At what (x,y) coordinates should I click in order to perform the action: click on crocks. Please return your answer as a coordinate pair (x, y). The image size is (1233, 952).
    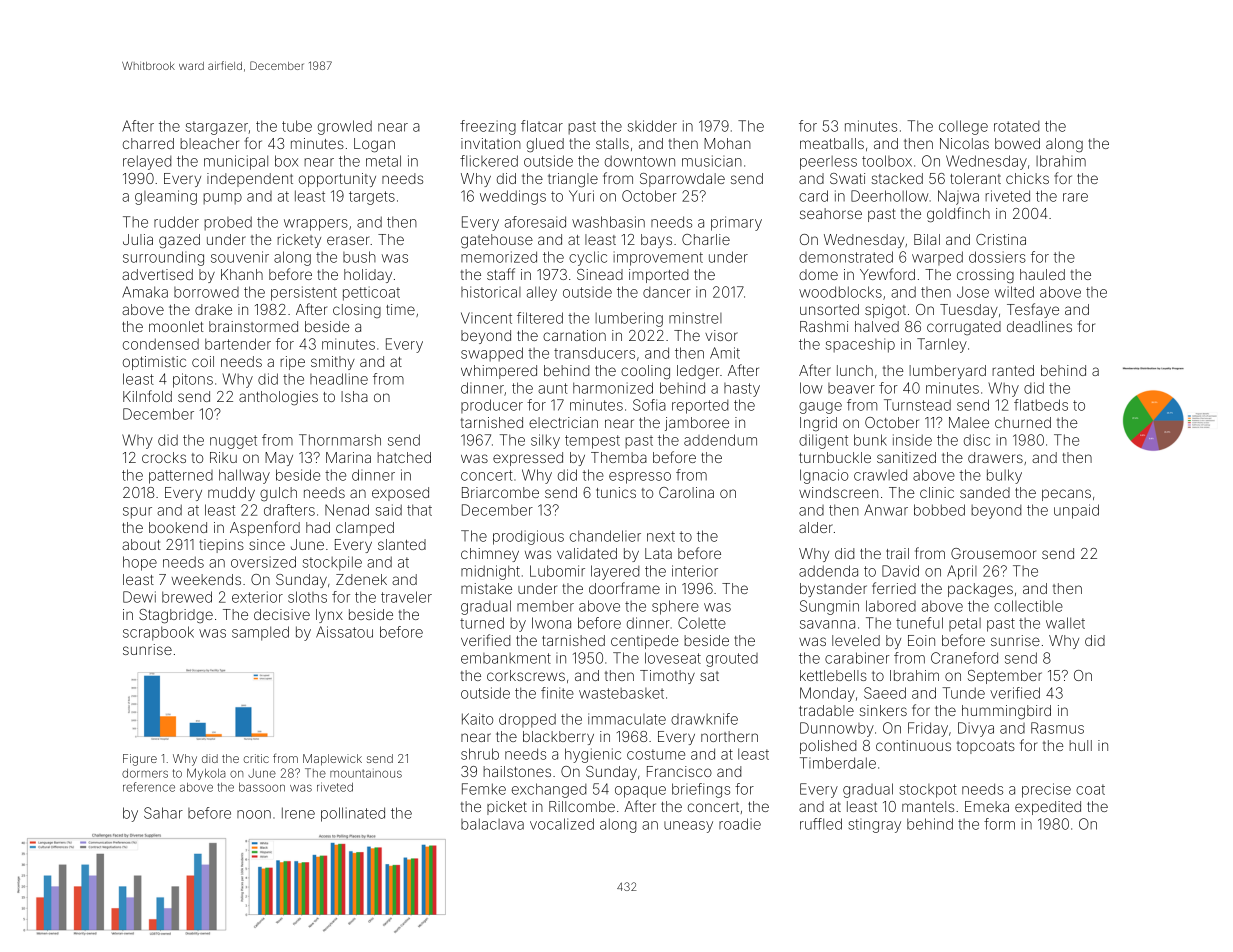
    Looking at the image, I should click on (164, 457).
